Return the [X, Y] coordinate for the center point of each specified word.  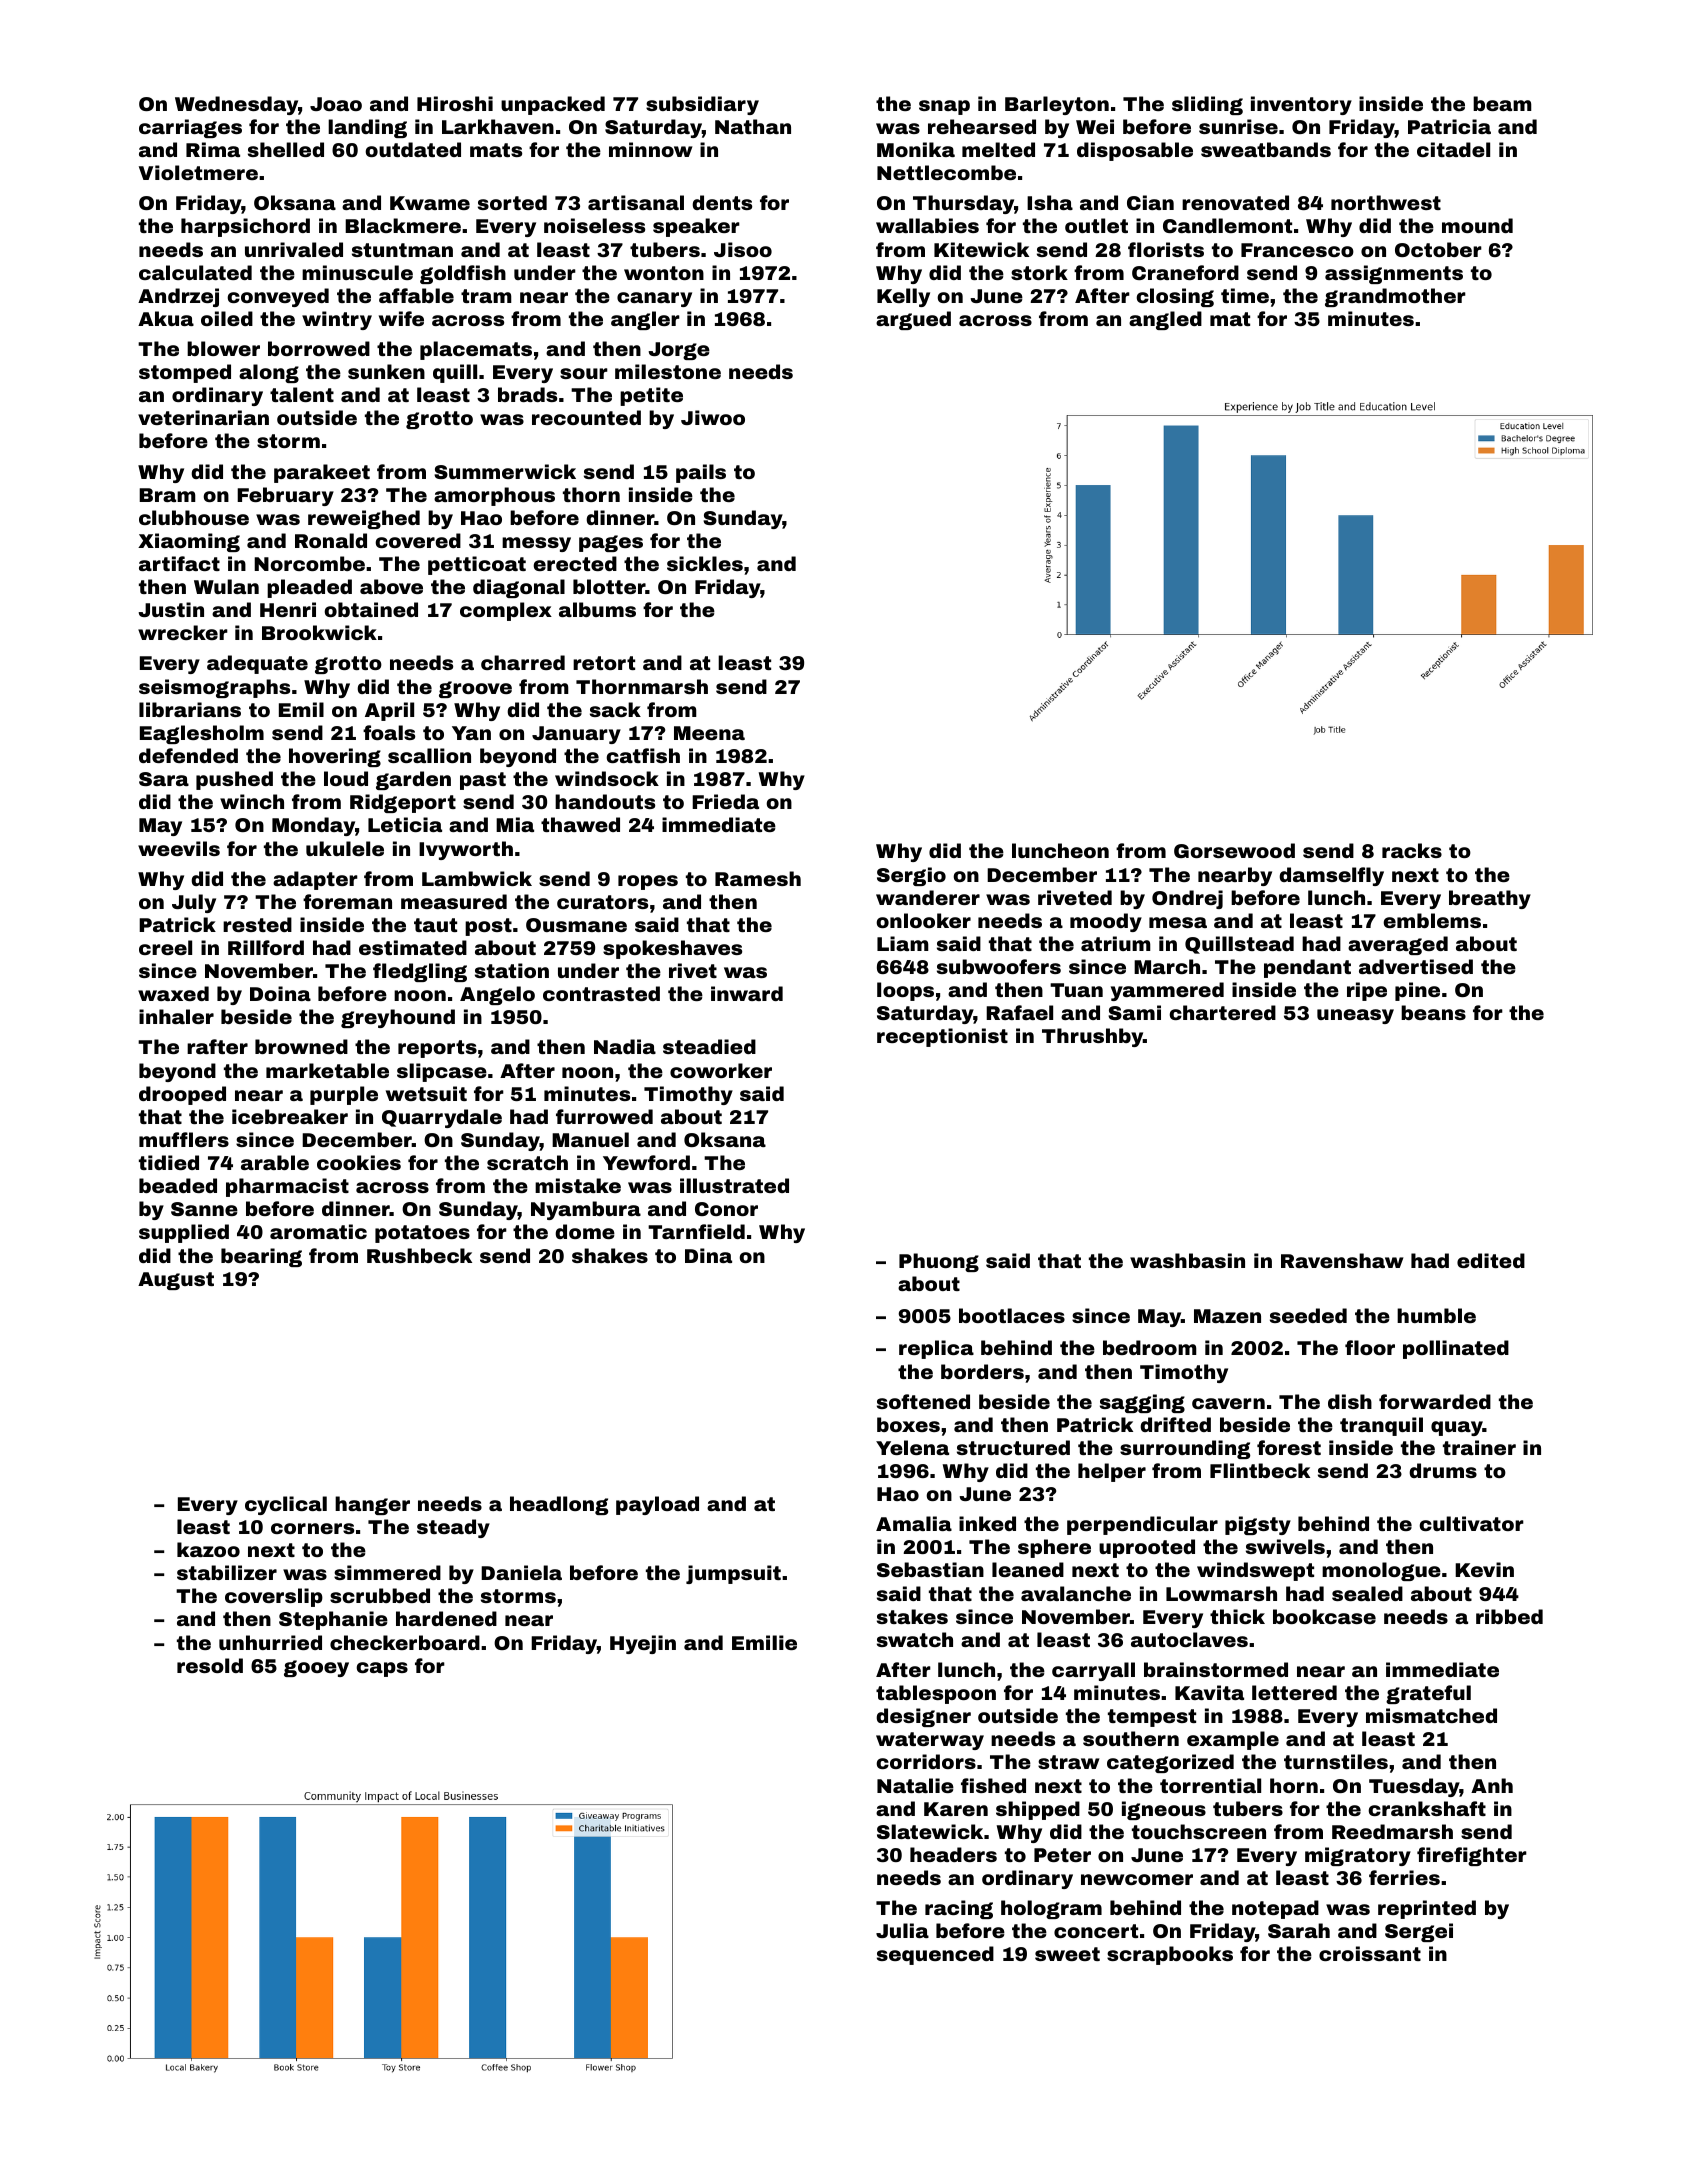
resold [210, 1665]
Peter [1062, 1855]
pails [701, 473]
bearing [261, 1257]
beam [1502, 103]
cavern [1228, 1403]
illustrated [734, 1185]
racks [1412, 850]
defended [188, 755]
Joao [336, 104]
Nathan [753, 126]
